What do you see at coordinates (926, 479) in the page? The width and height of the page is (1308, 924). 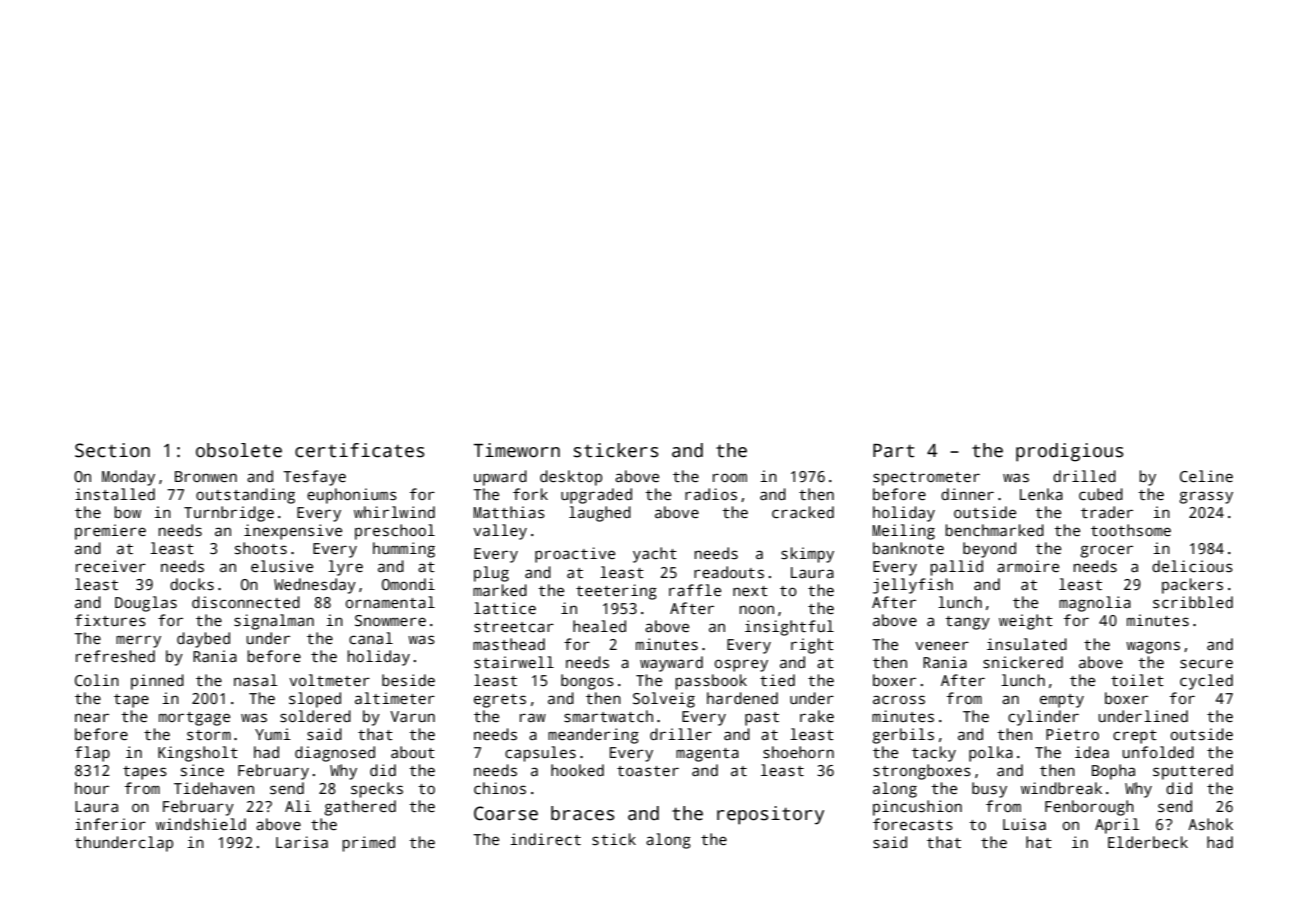 I see `spectrometer` at bounding box center [926, 479].
